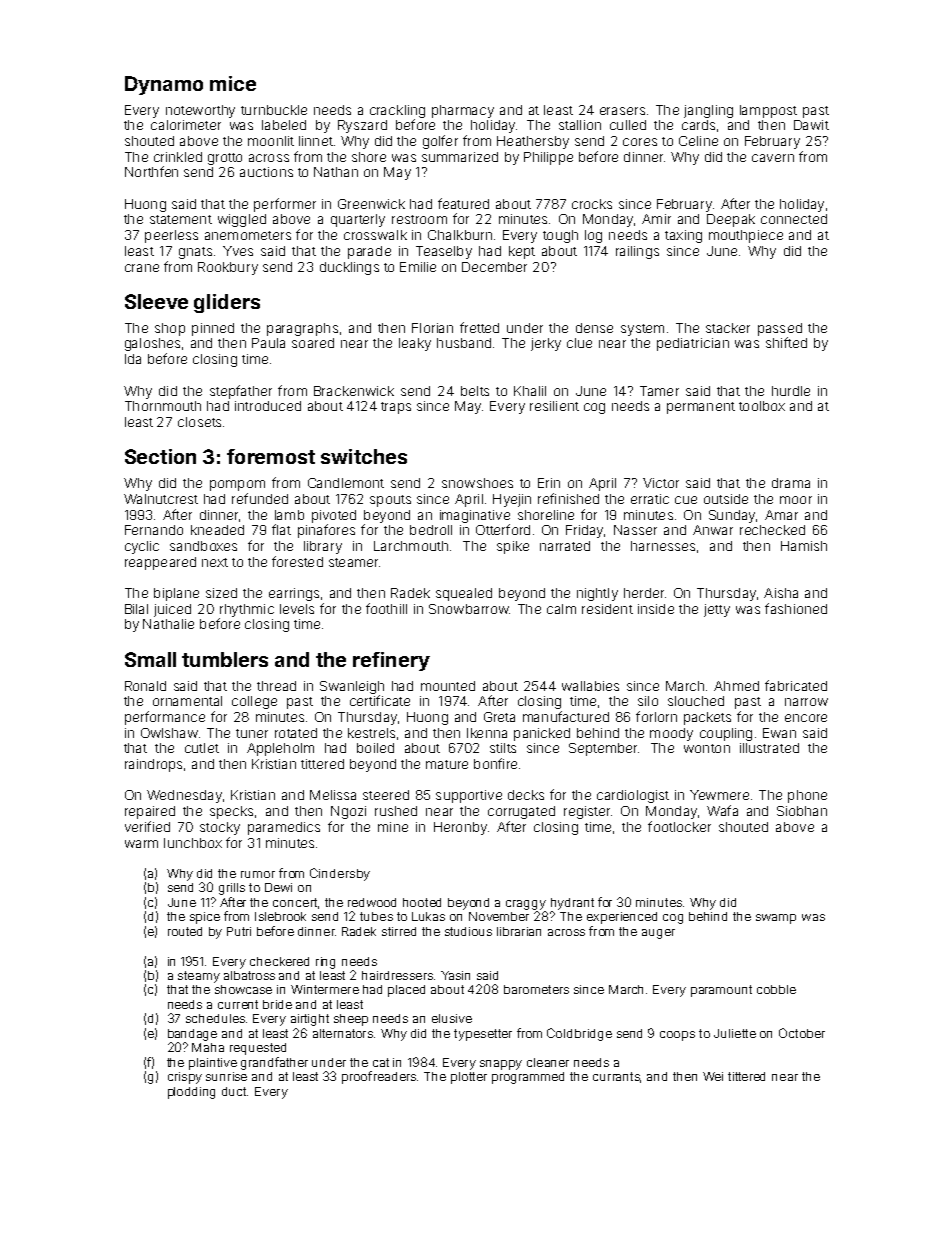 The width and height of the screenshot is (952, 1233). What do you see at coordinates (161, 499) in the screenshot?
I see `Walnutcrest` at bounding box center [161, 499].
